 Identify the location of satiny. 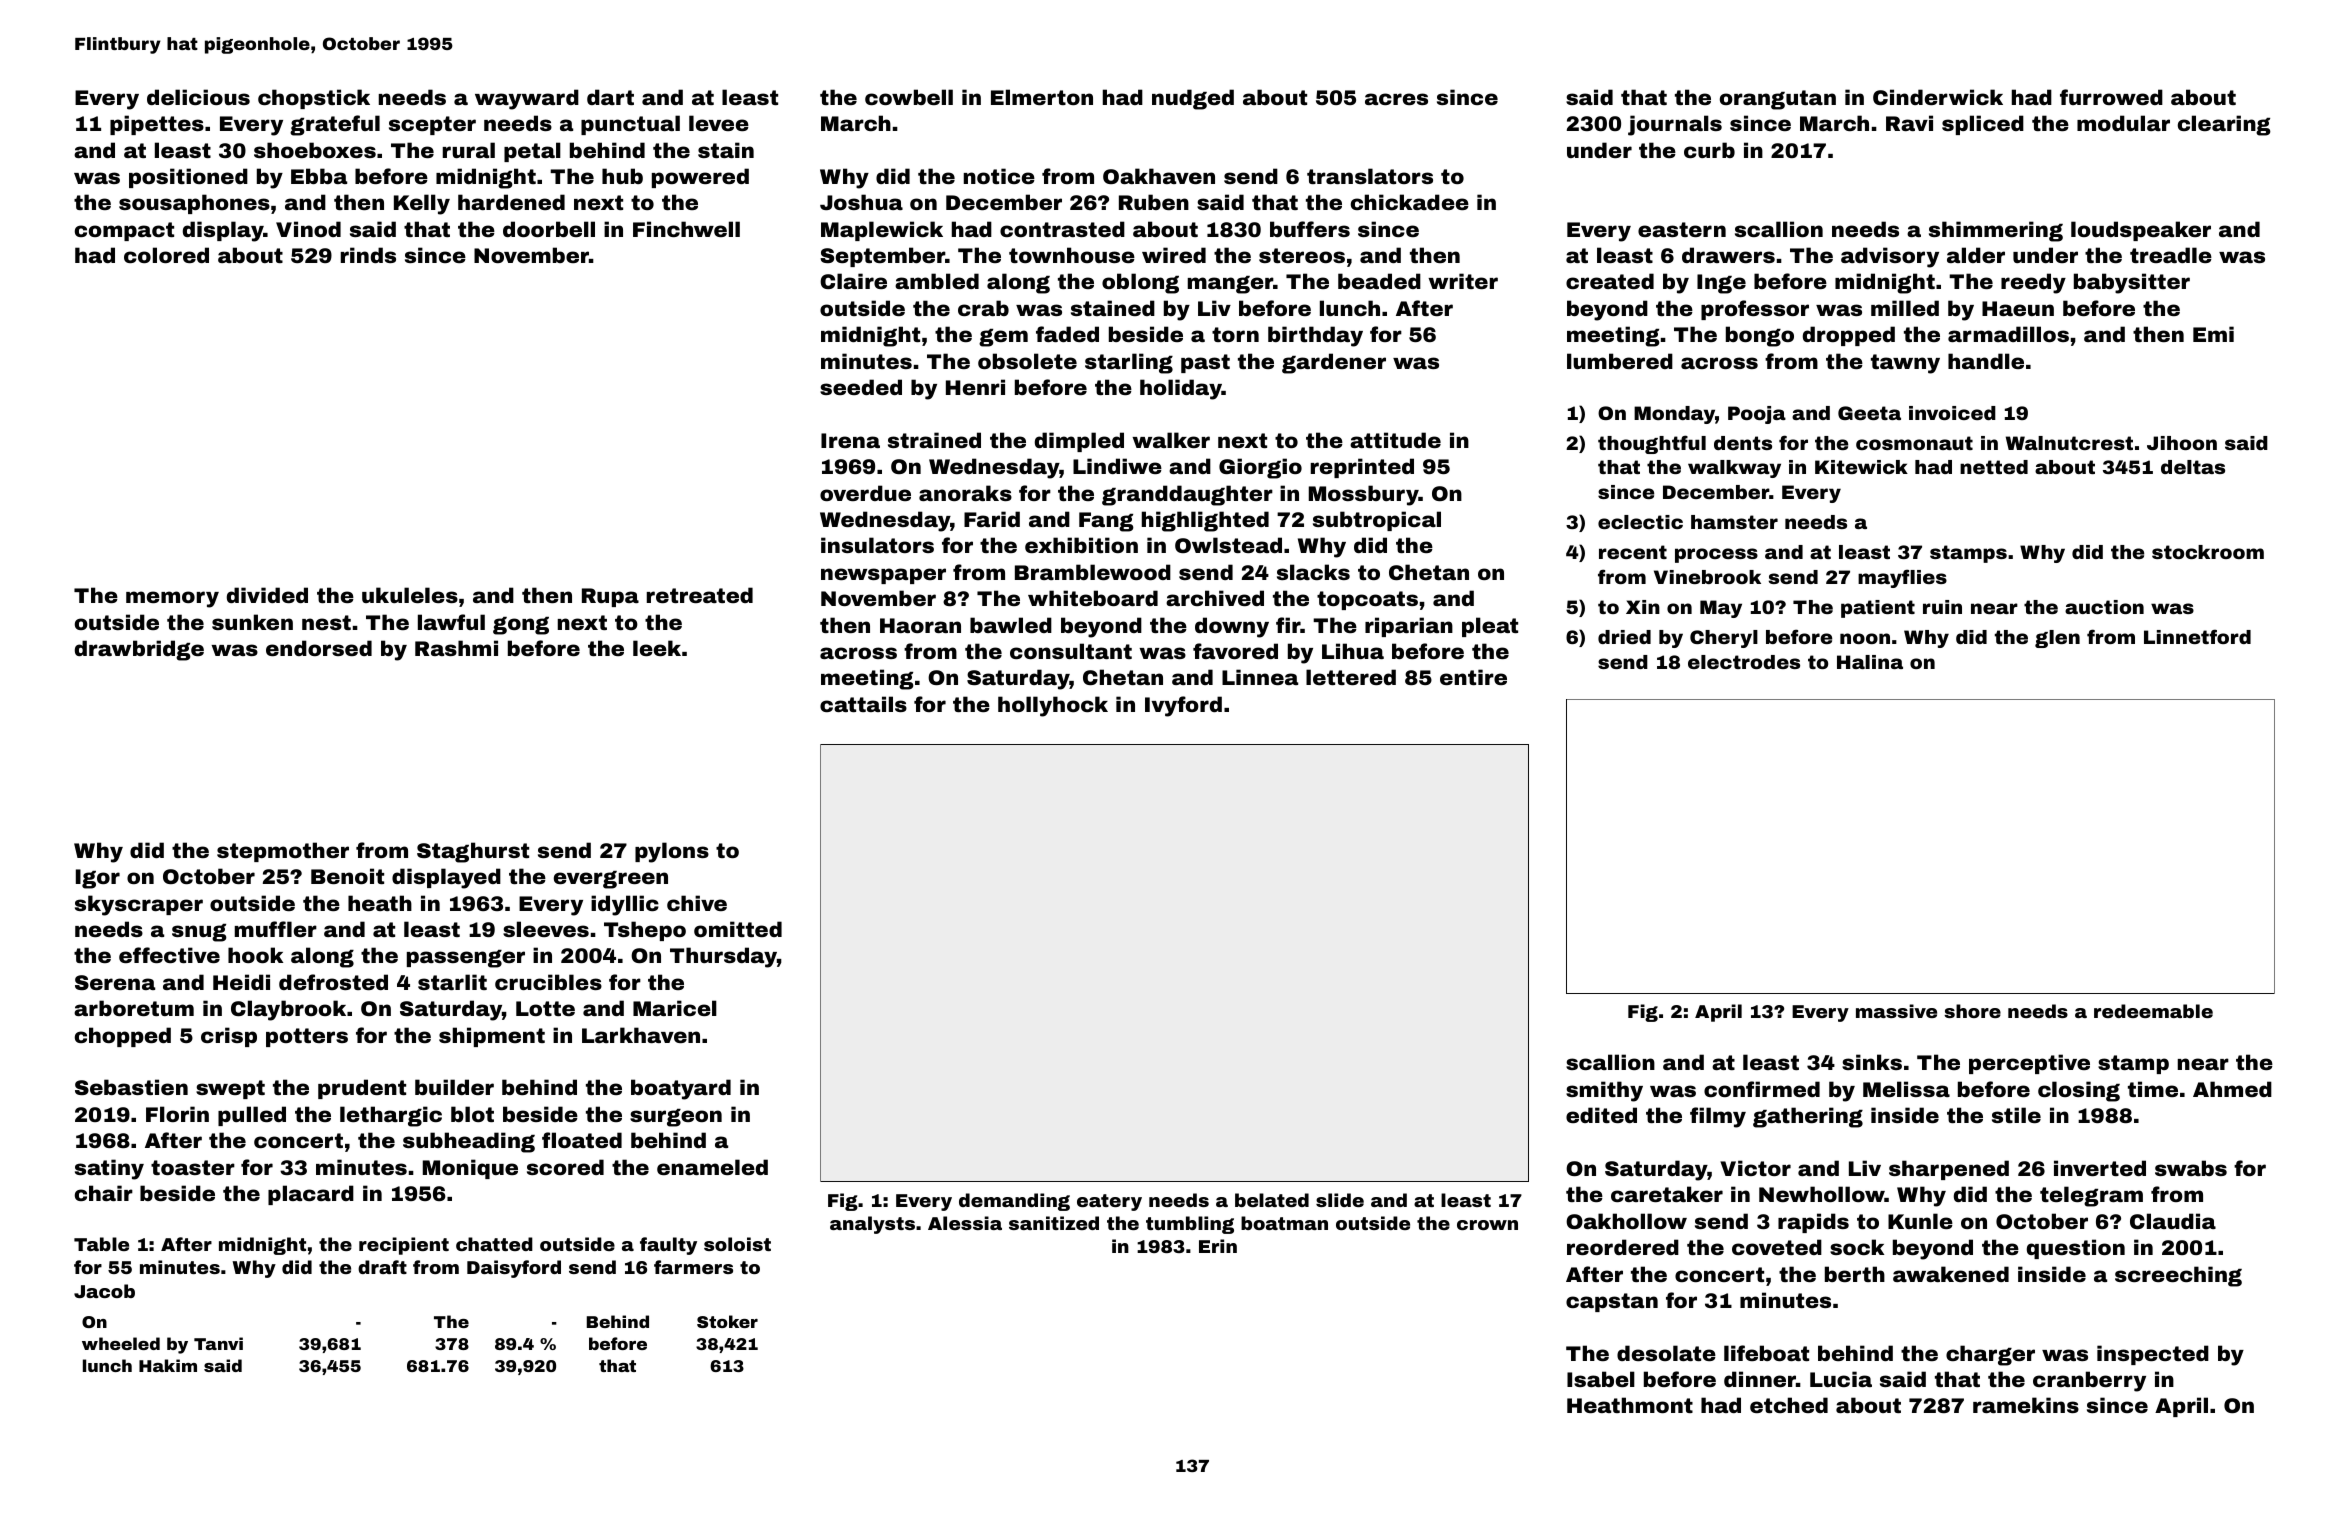
(109, 1169).
